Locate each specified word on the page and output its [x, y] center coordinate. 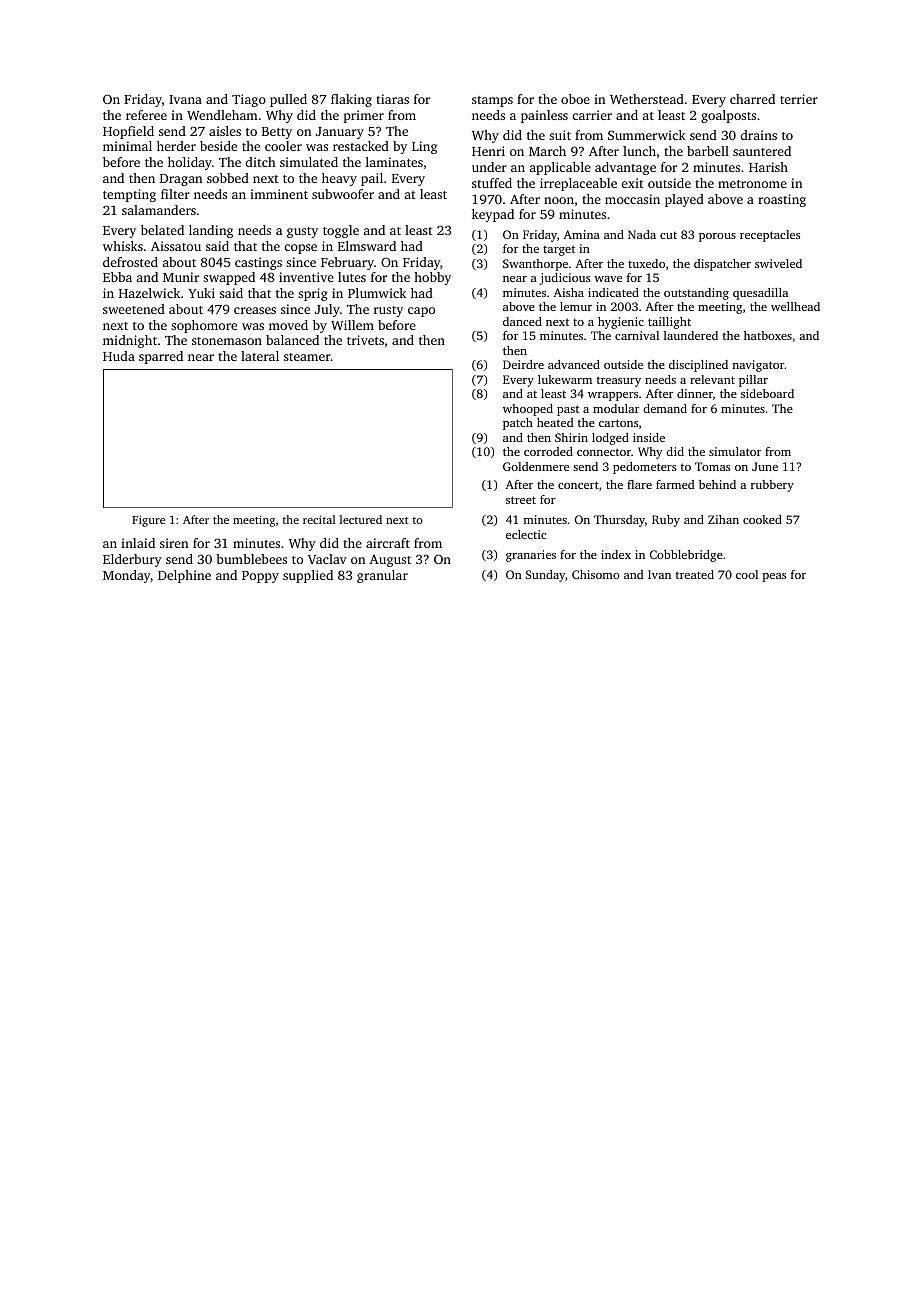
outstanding [696, 294]
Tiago [249, 100]
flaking [351, 100]
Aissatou [176, 246]
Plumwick [377, 293]
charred [752, 99]
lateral [260, 356]
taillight [669, 323]
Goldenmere [536, 466]
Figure [148, 521]
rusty [388, 311]
